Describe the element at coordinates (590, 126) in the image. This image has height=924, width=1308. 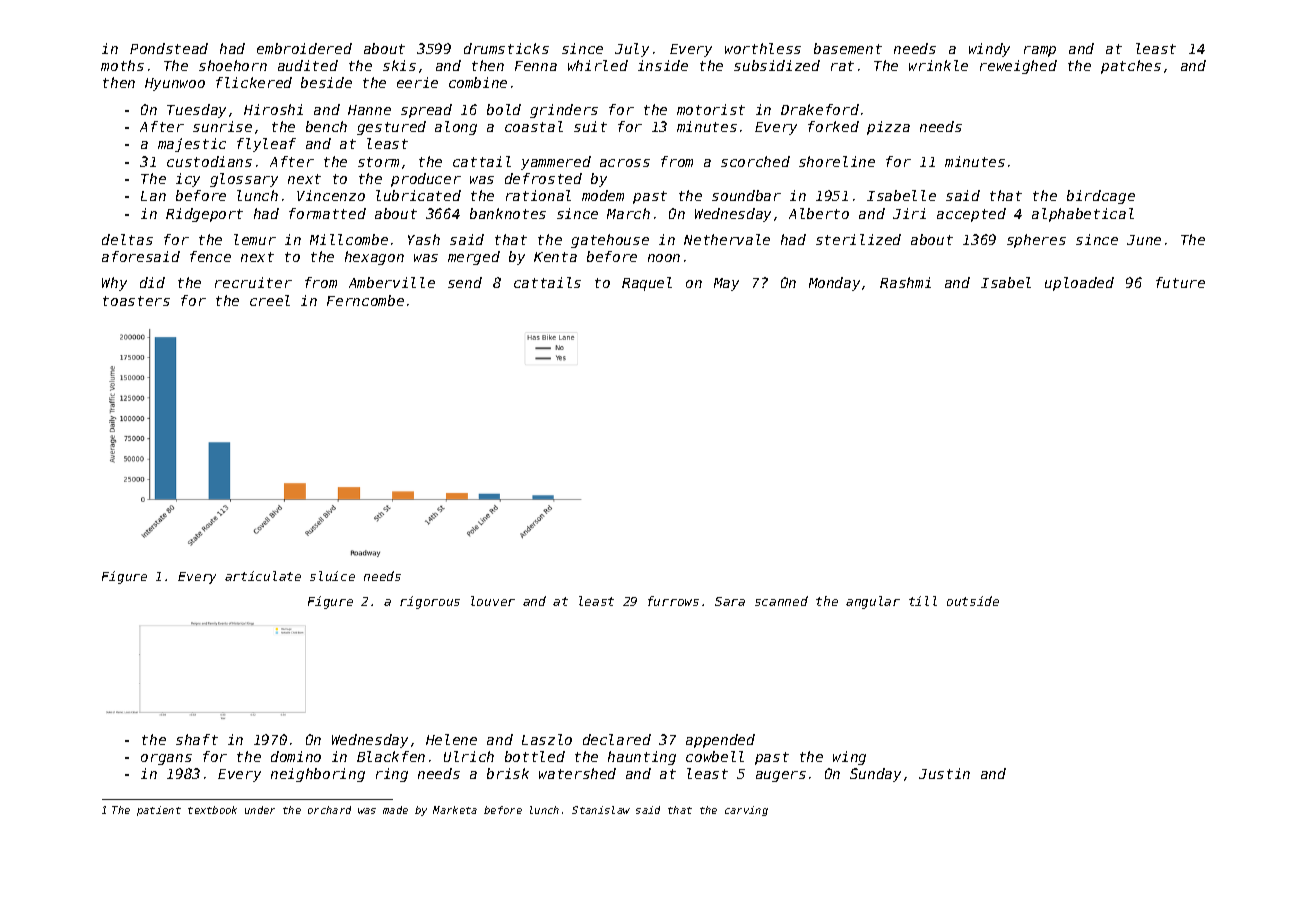
I see `suit` at that location.
